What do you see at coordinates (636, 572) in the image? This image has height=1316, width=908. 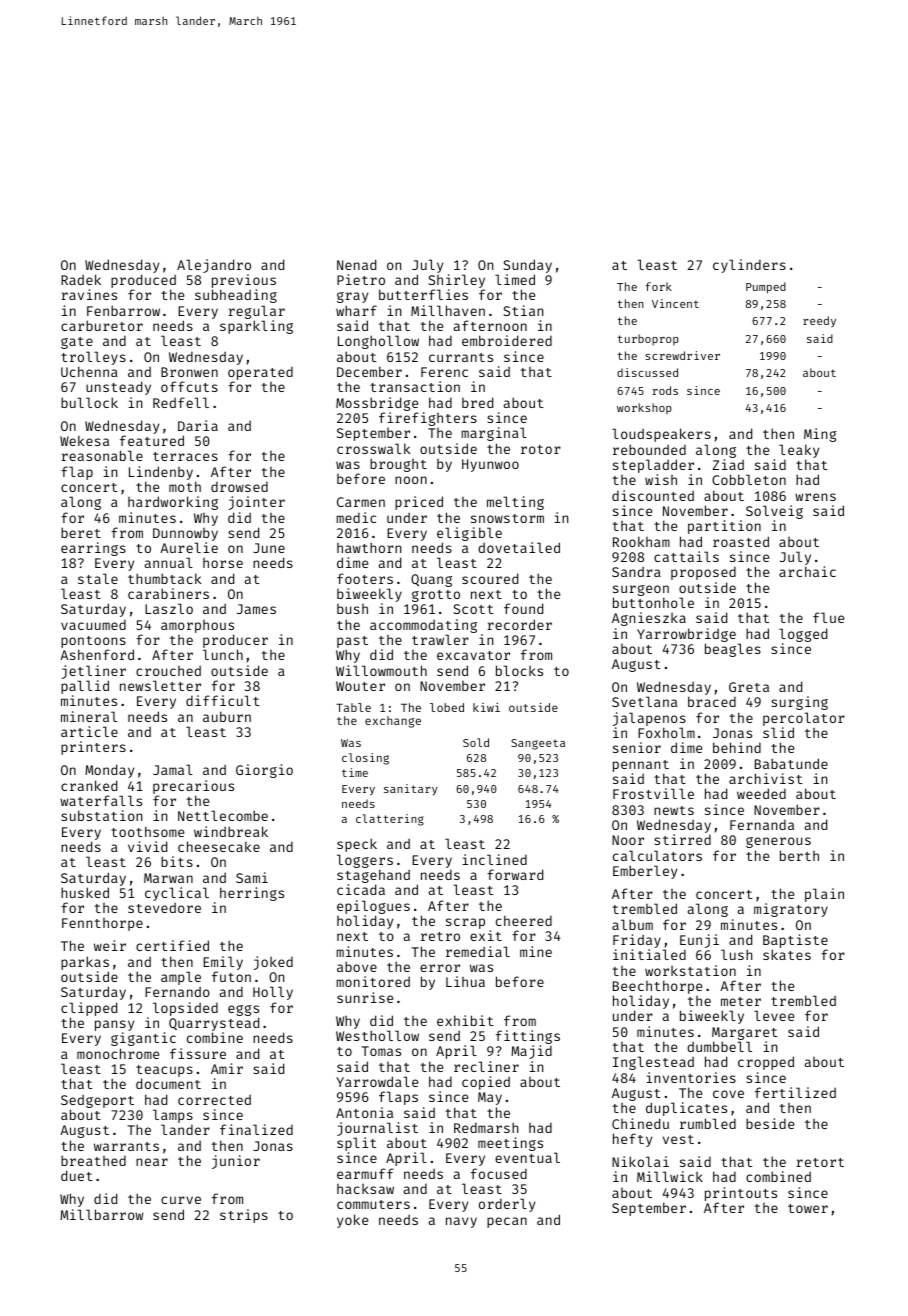 I see `Sandra` at bounding box center [636, 572].
